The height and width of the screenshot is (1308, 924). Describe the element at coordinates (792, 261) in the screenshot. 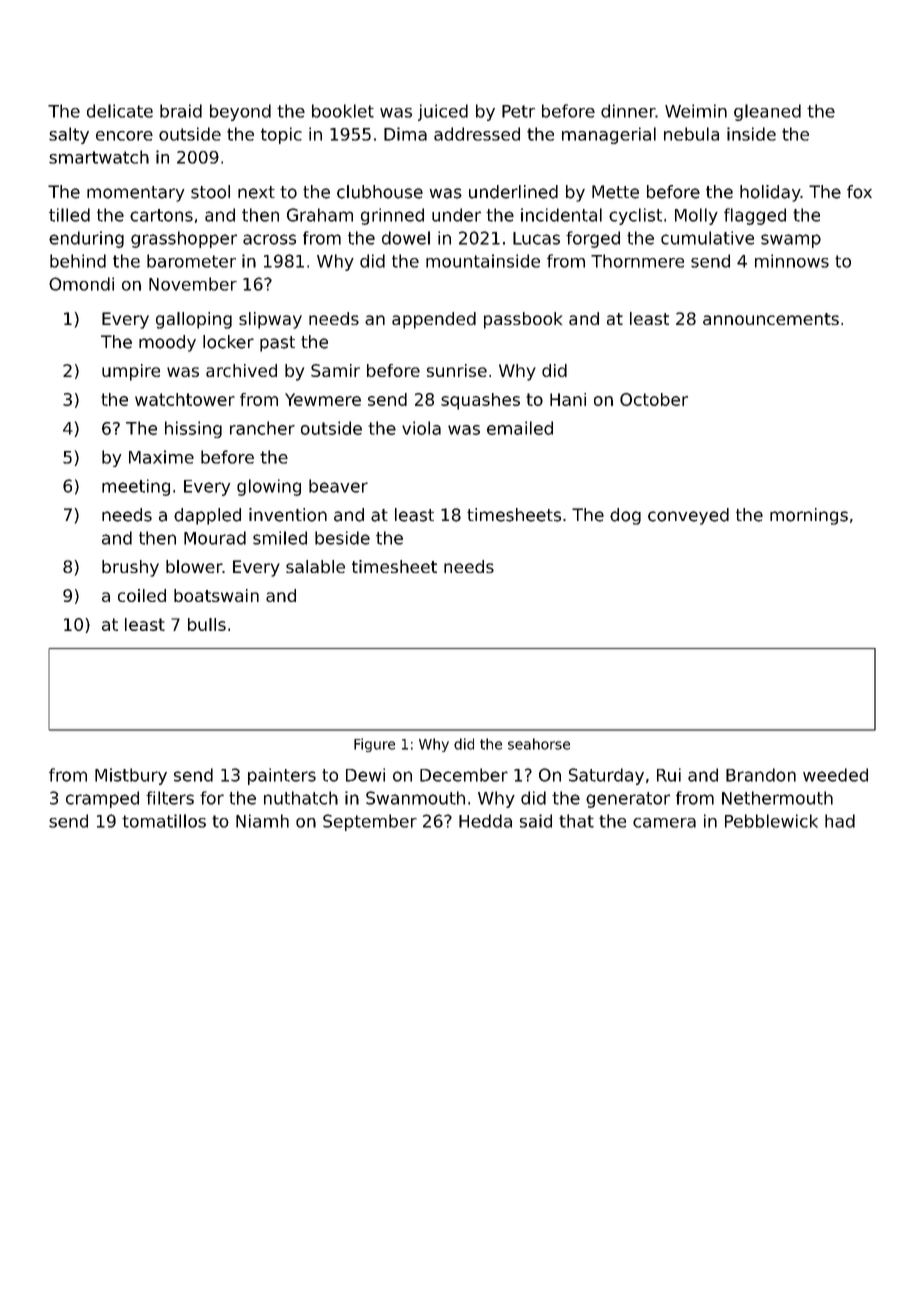

I see `minnows` at that location.
